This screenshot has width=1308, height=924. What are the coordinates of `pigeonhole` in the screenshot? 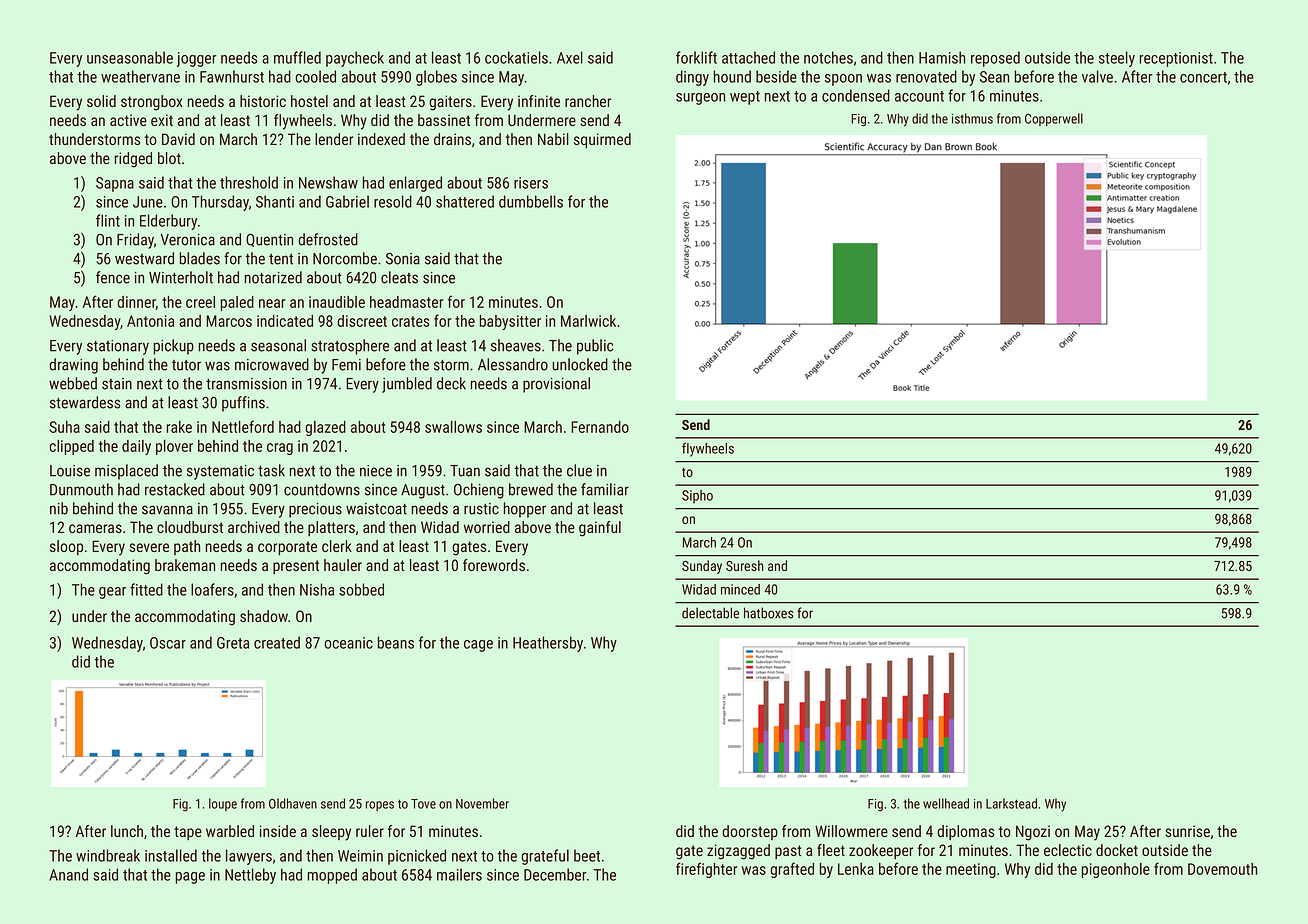 It's located at (1116, 870).
